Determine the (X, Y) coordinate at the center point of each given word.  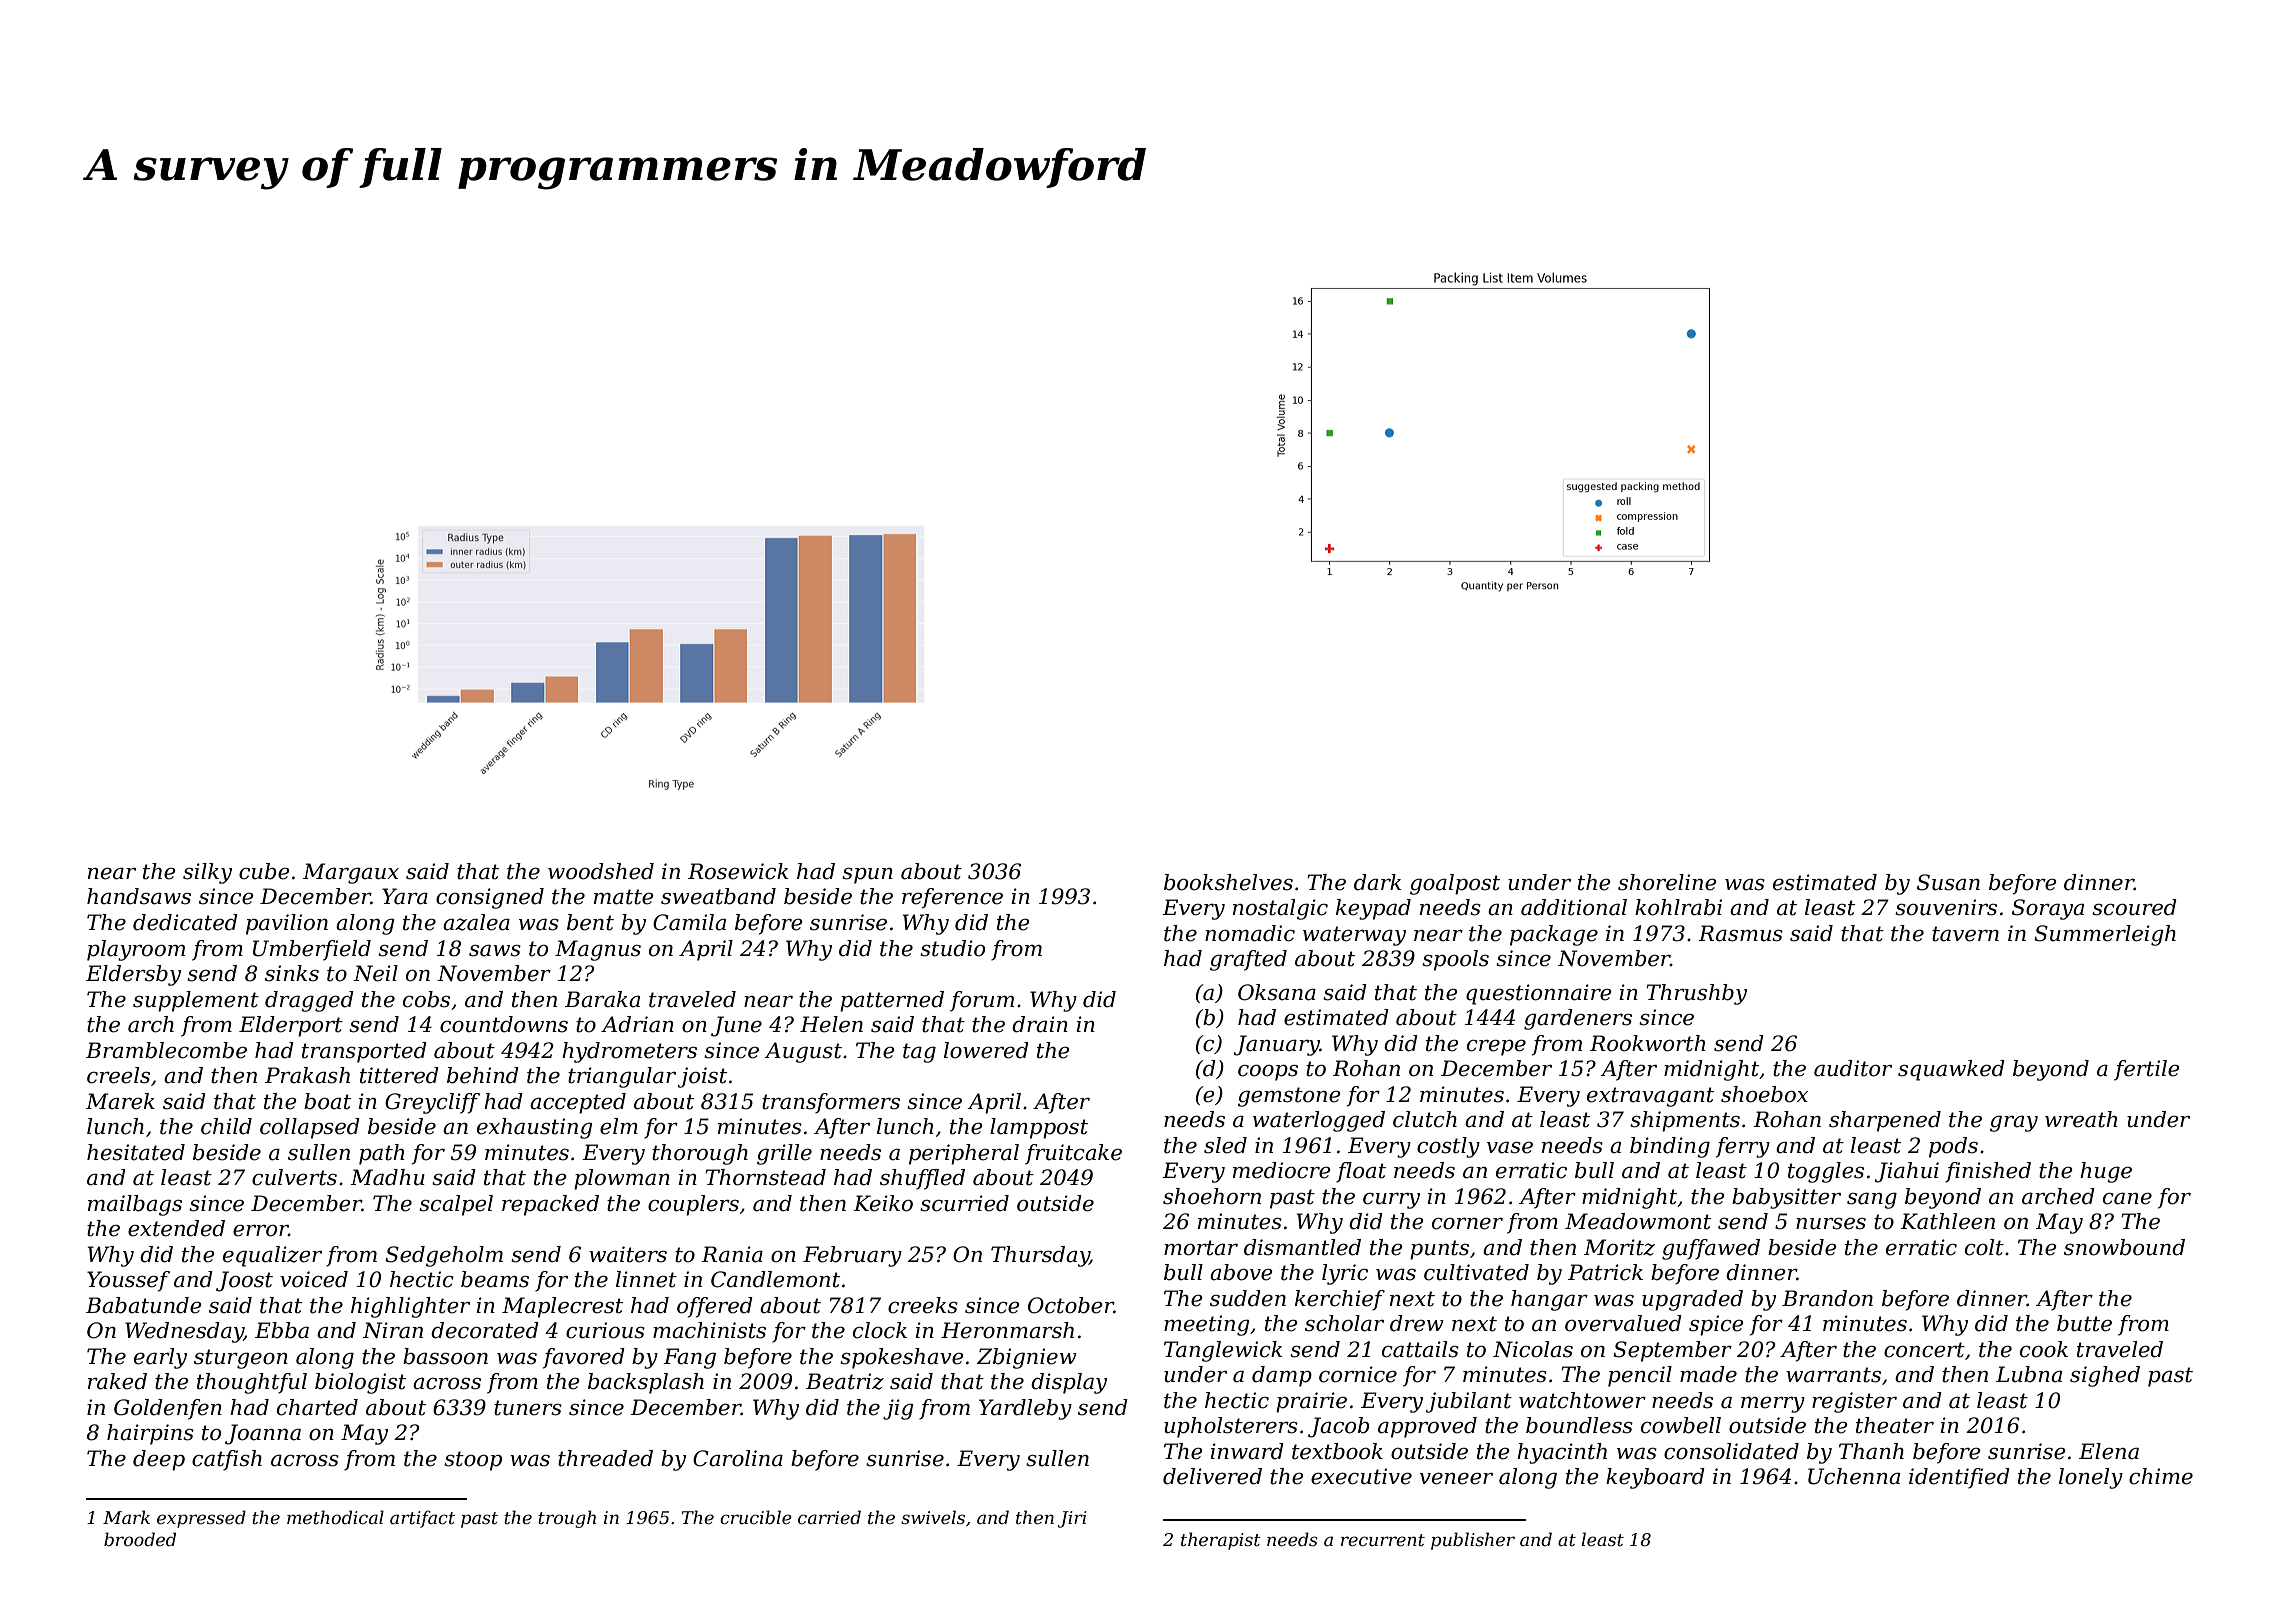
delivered (1212, 1476)
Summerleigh (2105, 935)
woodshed (601, 871)
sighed (2105, 1376)
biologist (360, 1383)
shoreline (1667, 882)
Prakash (307, 1075)
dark (1377, 882)
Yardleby (1025, 1409)
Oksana (1277, 992)
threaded (605, 1458)
